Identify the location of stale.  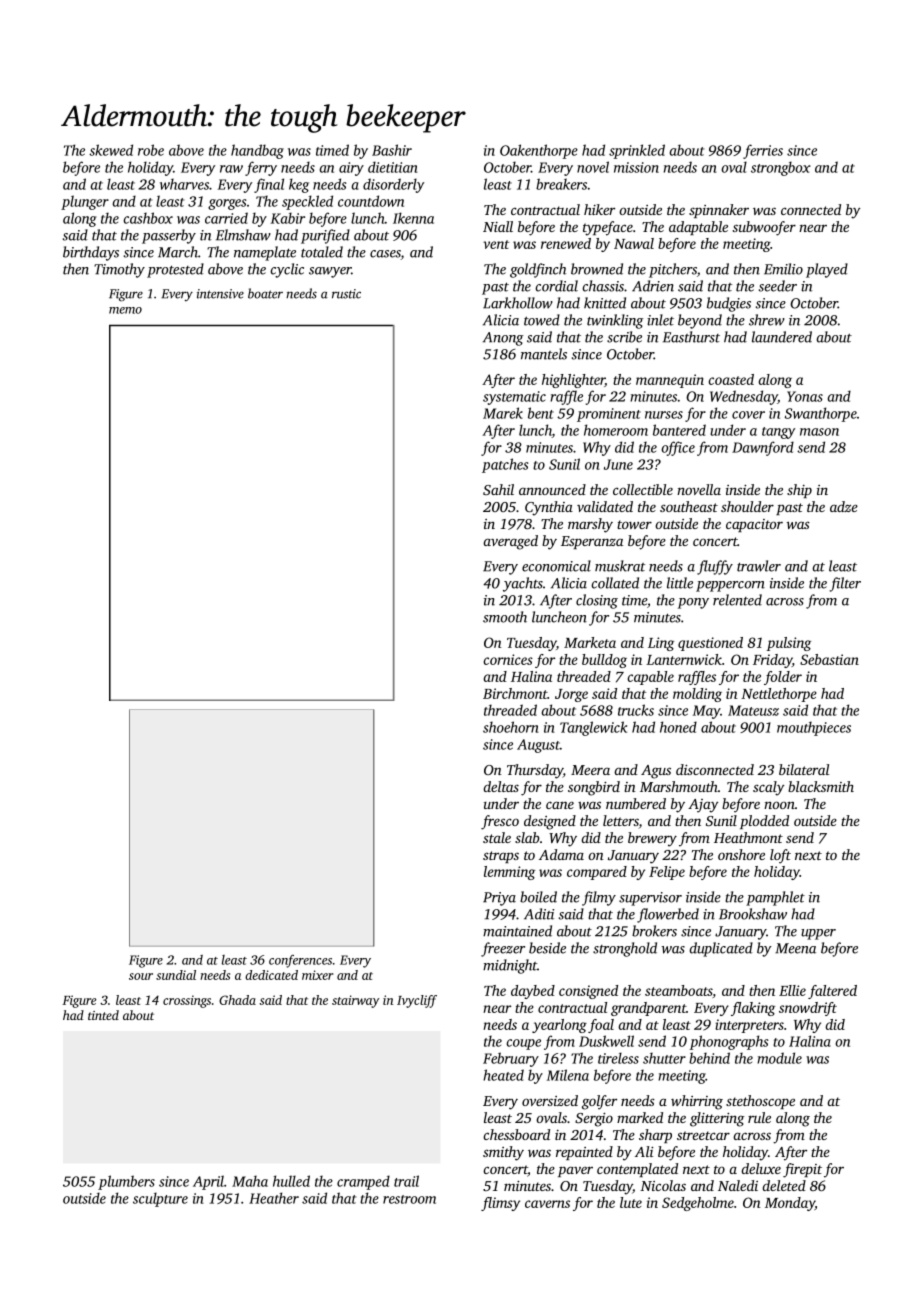
(497, 837).
